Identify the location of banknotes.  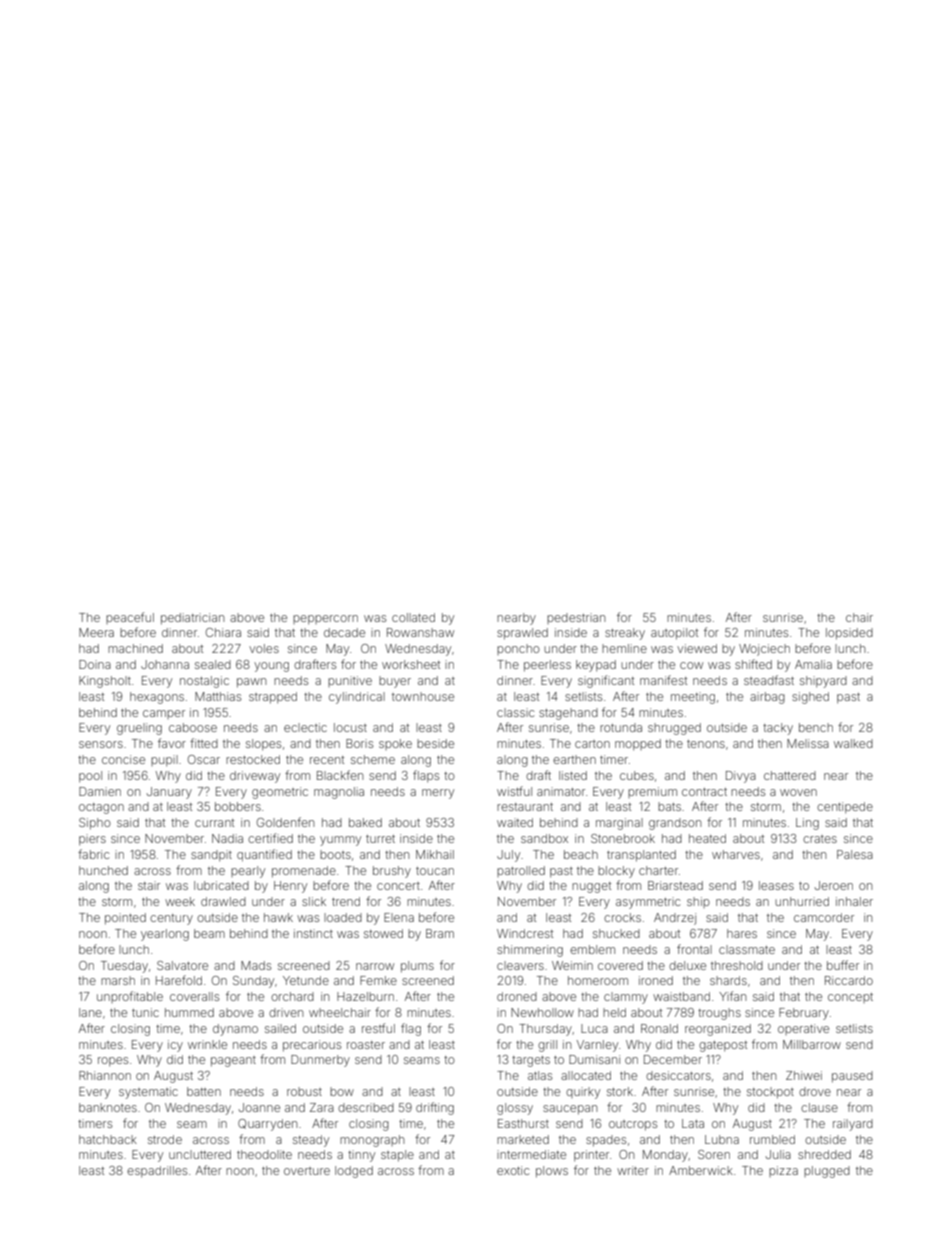
(108, 1107).
